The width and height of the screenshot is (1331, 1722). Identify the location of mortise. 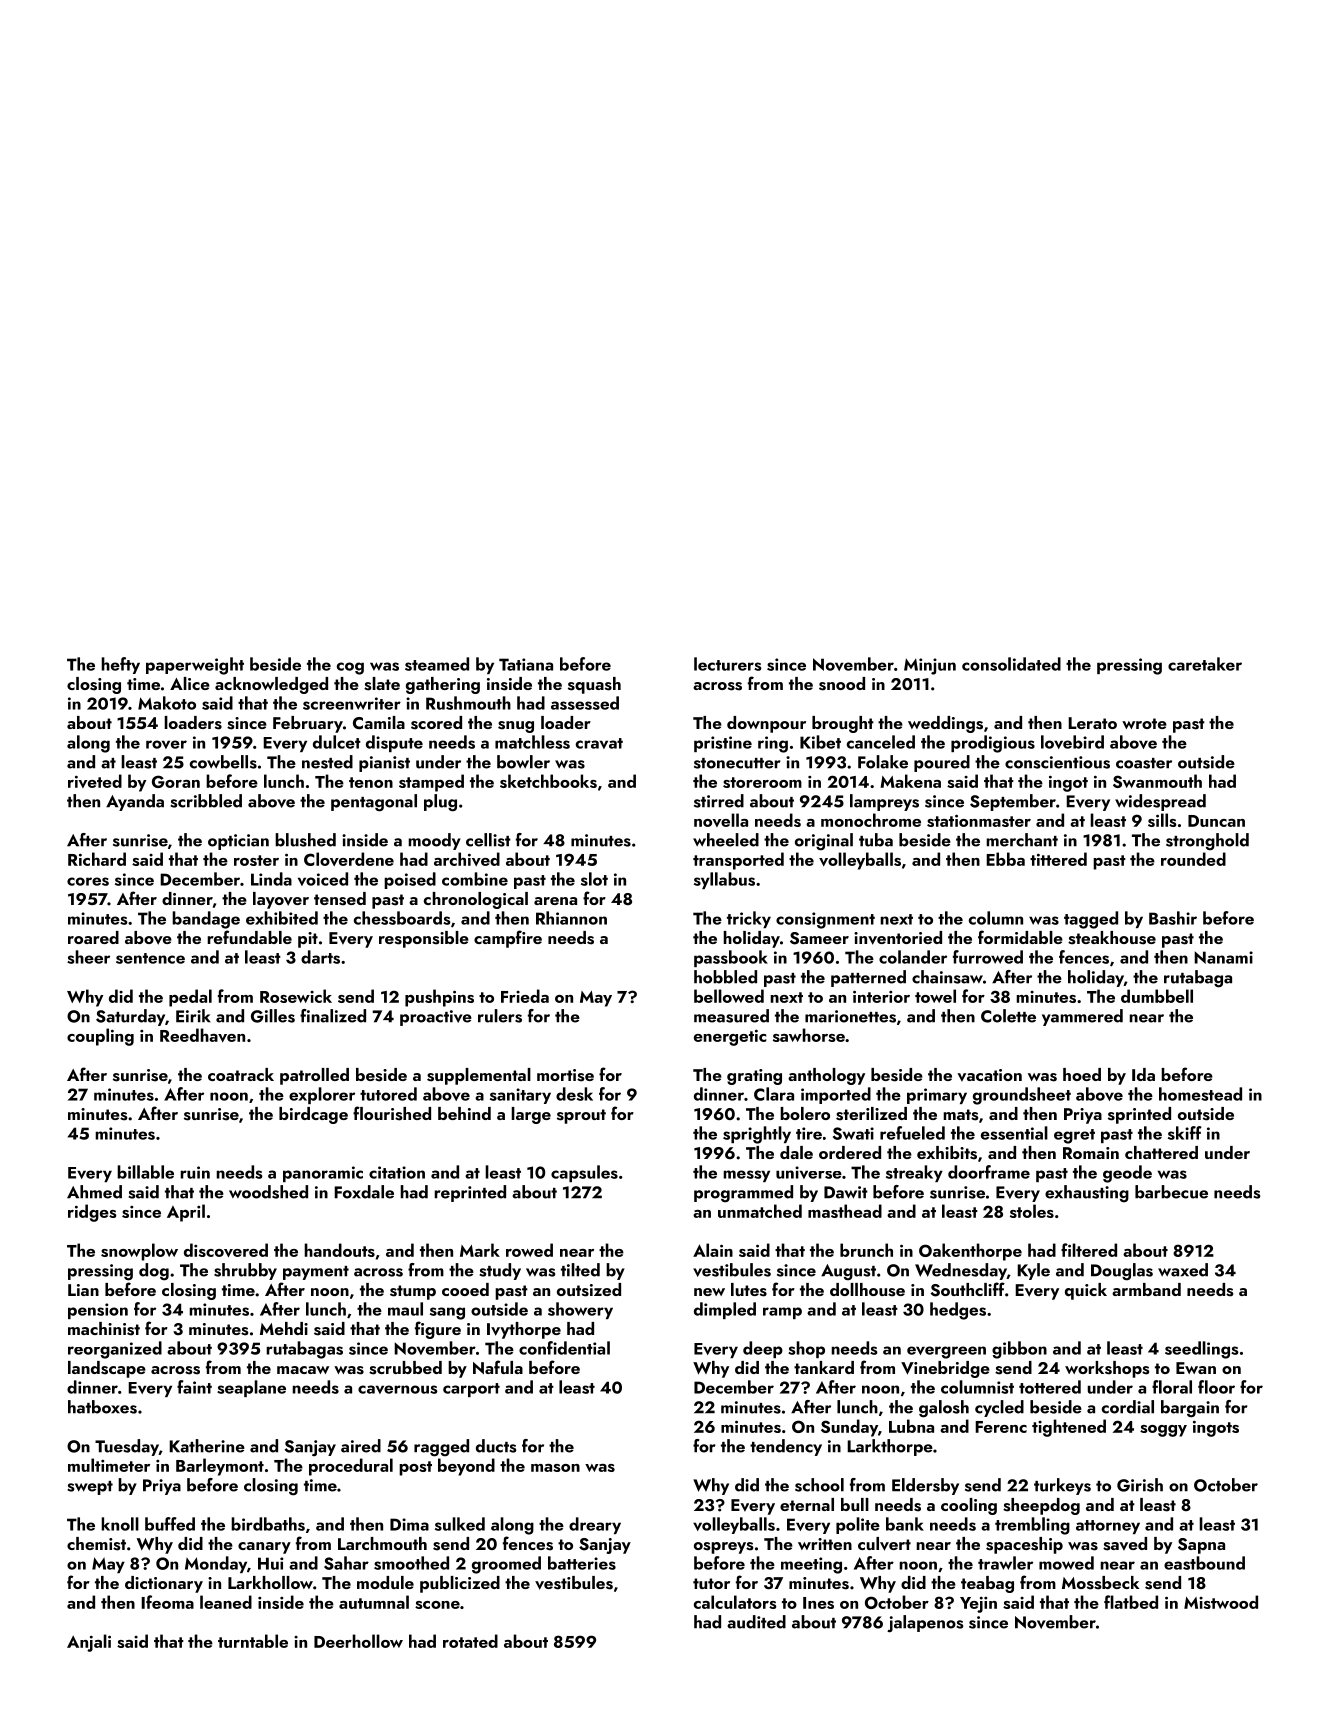
(565, 1075).
